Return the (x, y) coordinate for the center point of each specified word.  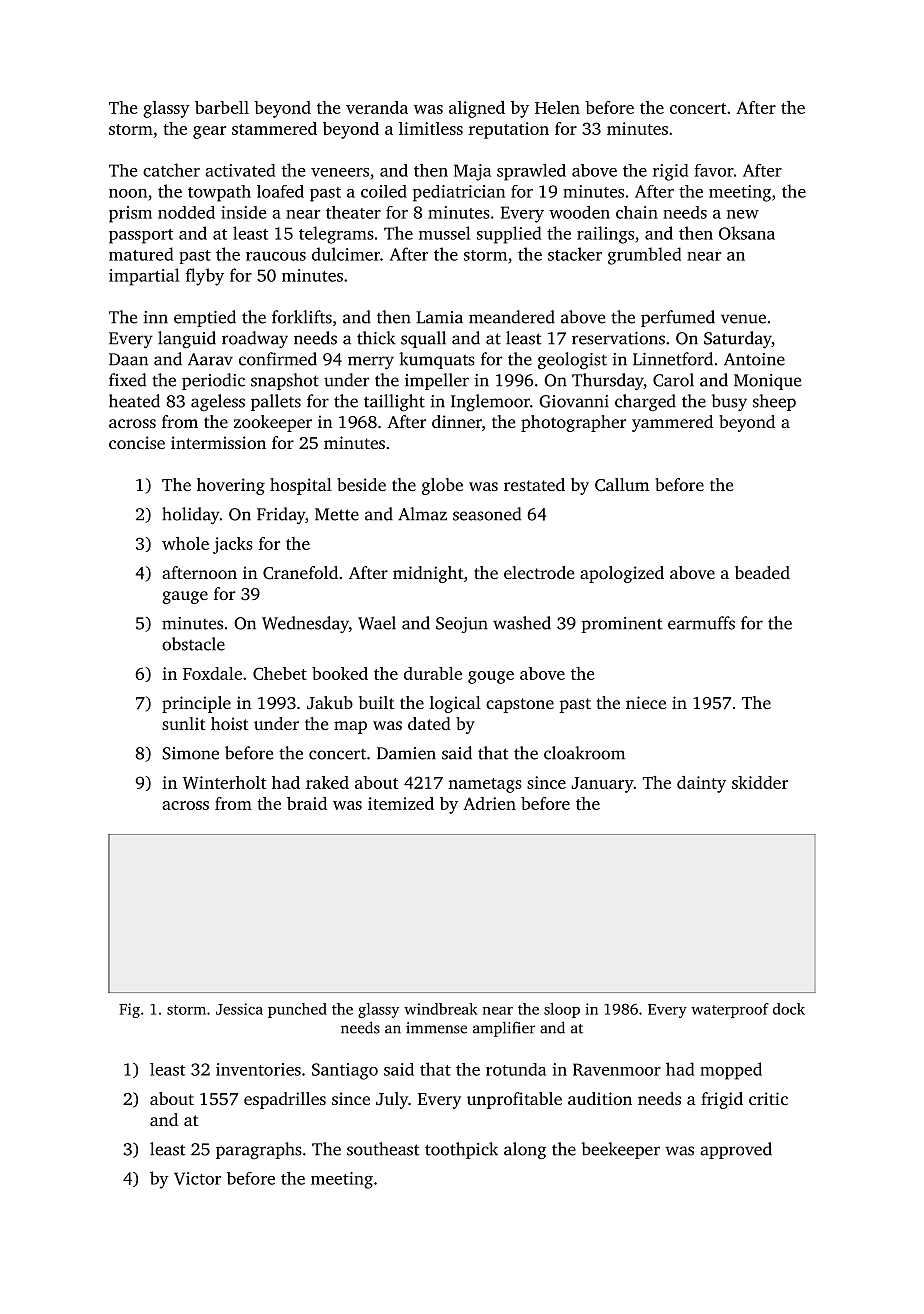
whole (185, 543)
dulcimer (346, 254)
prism (130, 214)
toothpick (461, 1150)
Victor (197, 1178)
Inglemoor (490, 402)
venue (743, 319)
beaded (762, 572)
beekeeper (620, 1150)
